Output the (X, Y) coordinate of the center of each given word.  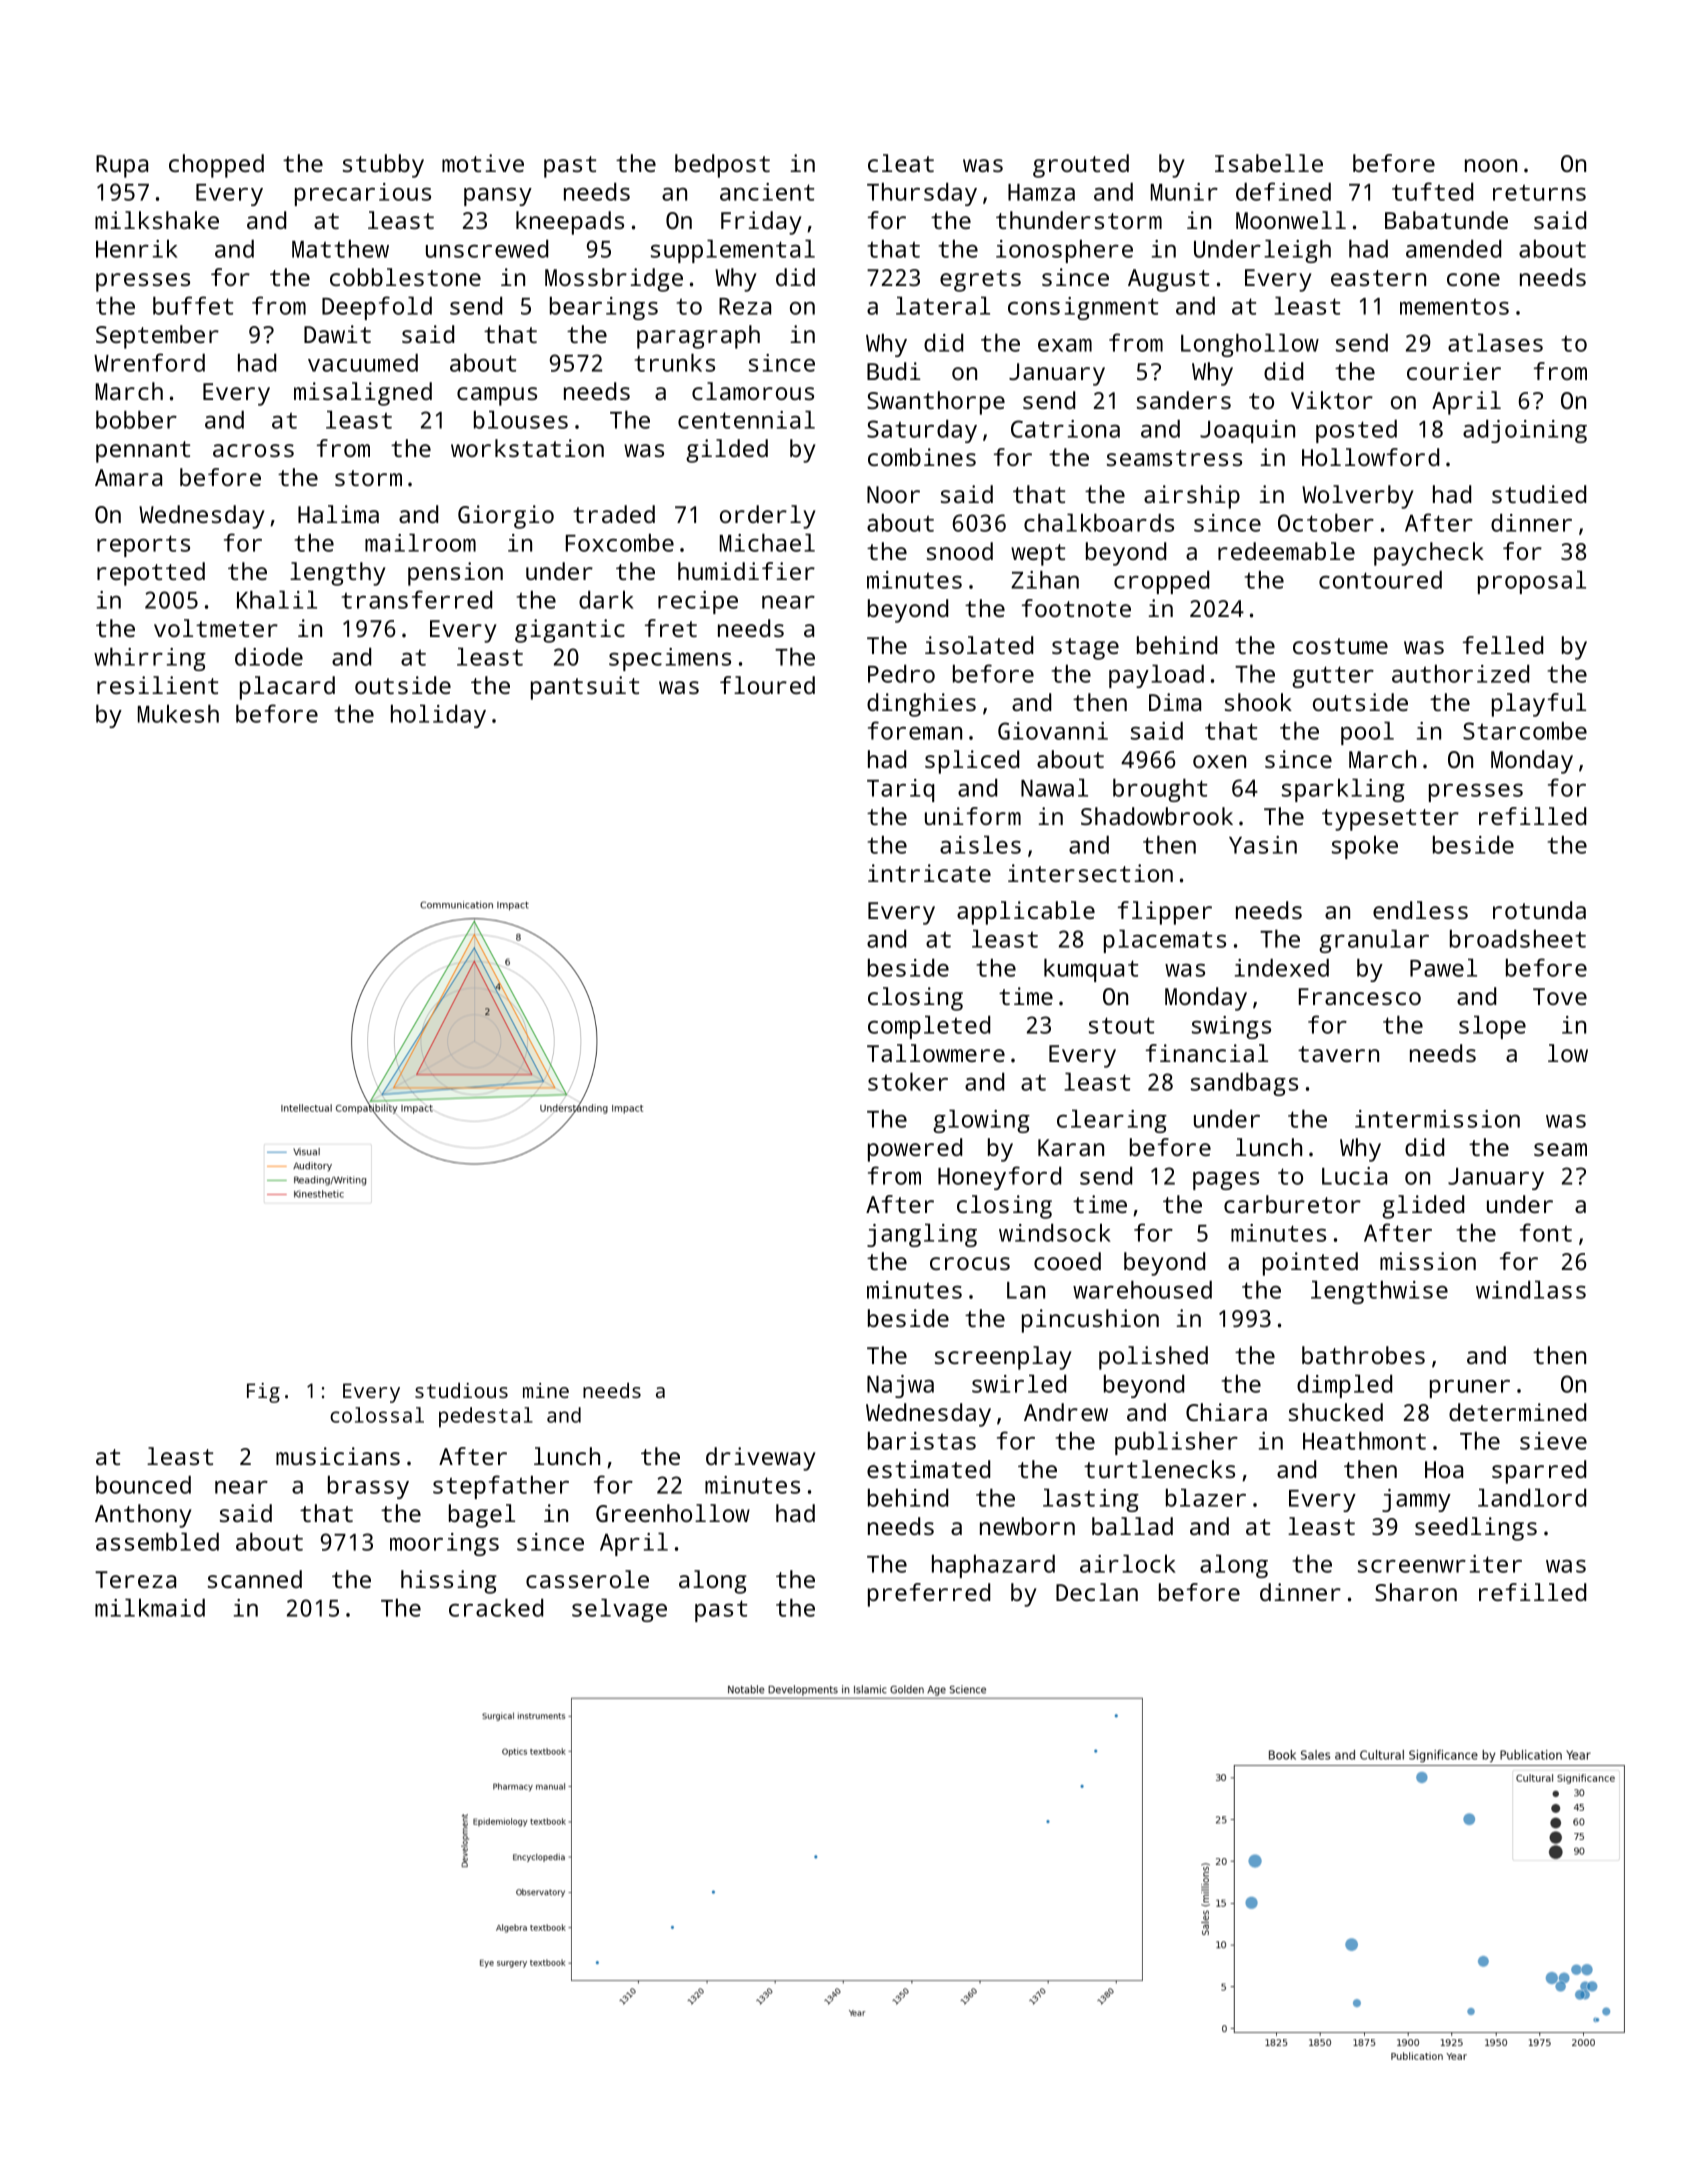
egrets (980, 281)
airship (1192, 497)
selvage (619, 1610)
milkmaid (150, 1607)
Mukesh (178, 713)
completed (929, 1027)
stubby (383, 166)
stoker (908, 1081)
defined (1283, 191)
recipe (698, 602)
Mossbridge (614, 280)
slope (1492, 1027)
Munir (1184, 192)
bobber (136, 419)
